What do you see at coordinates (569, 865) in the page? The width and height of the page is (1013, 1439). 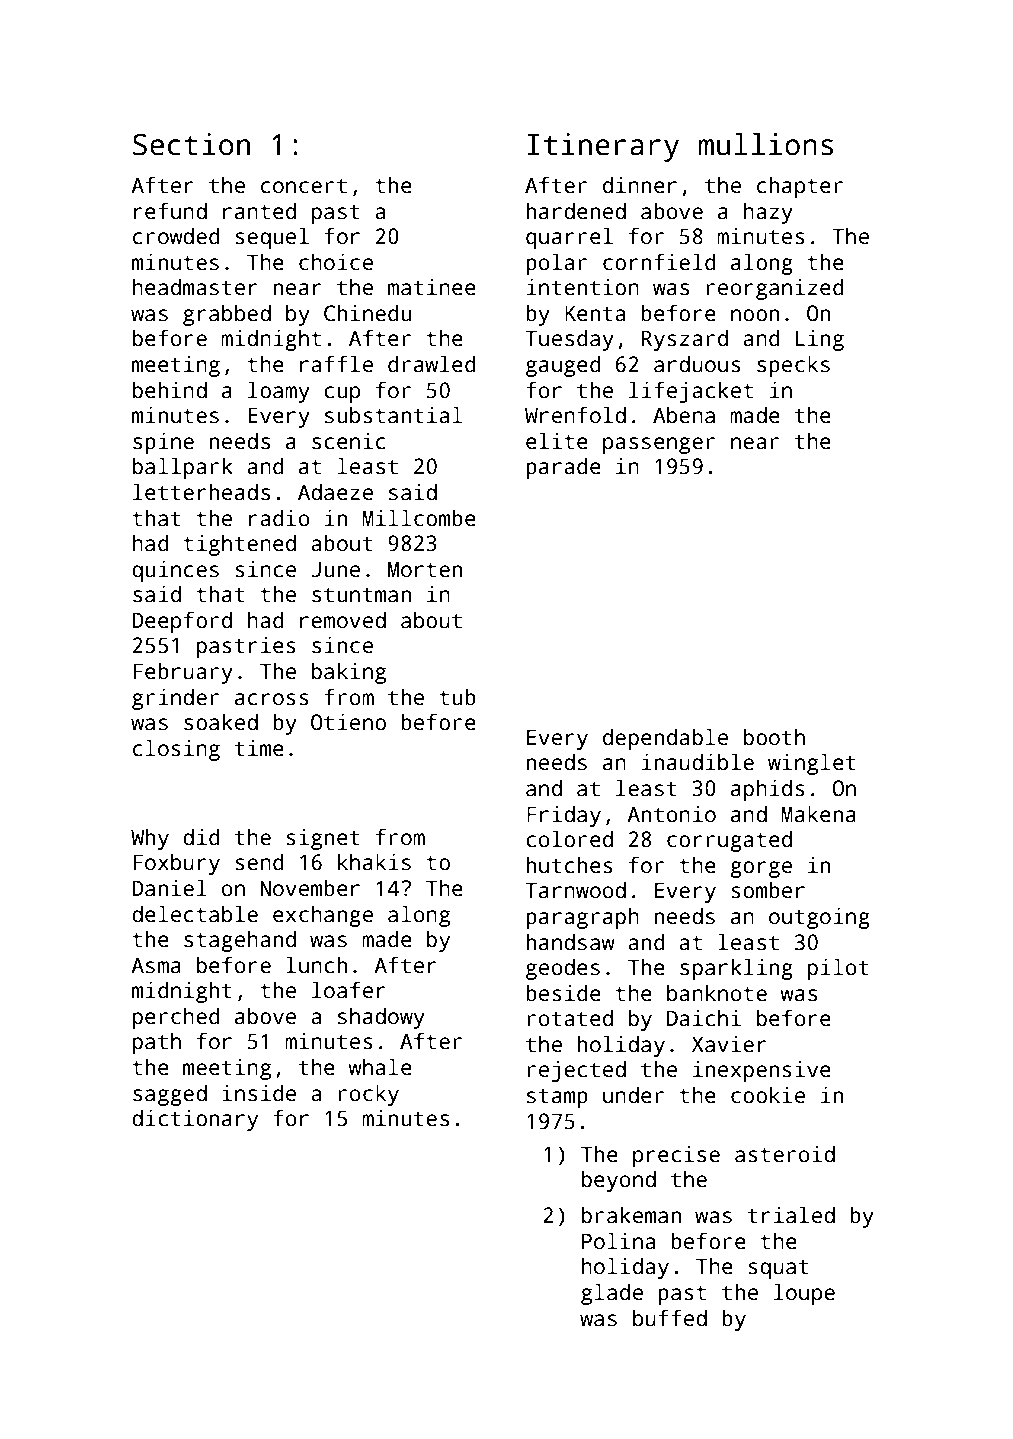 I see `hutches` at bounding box center [569, 865].
